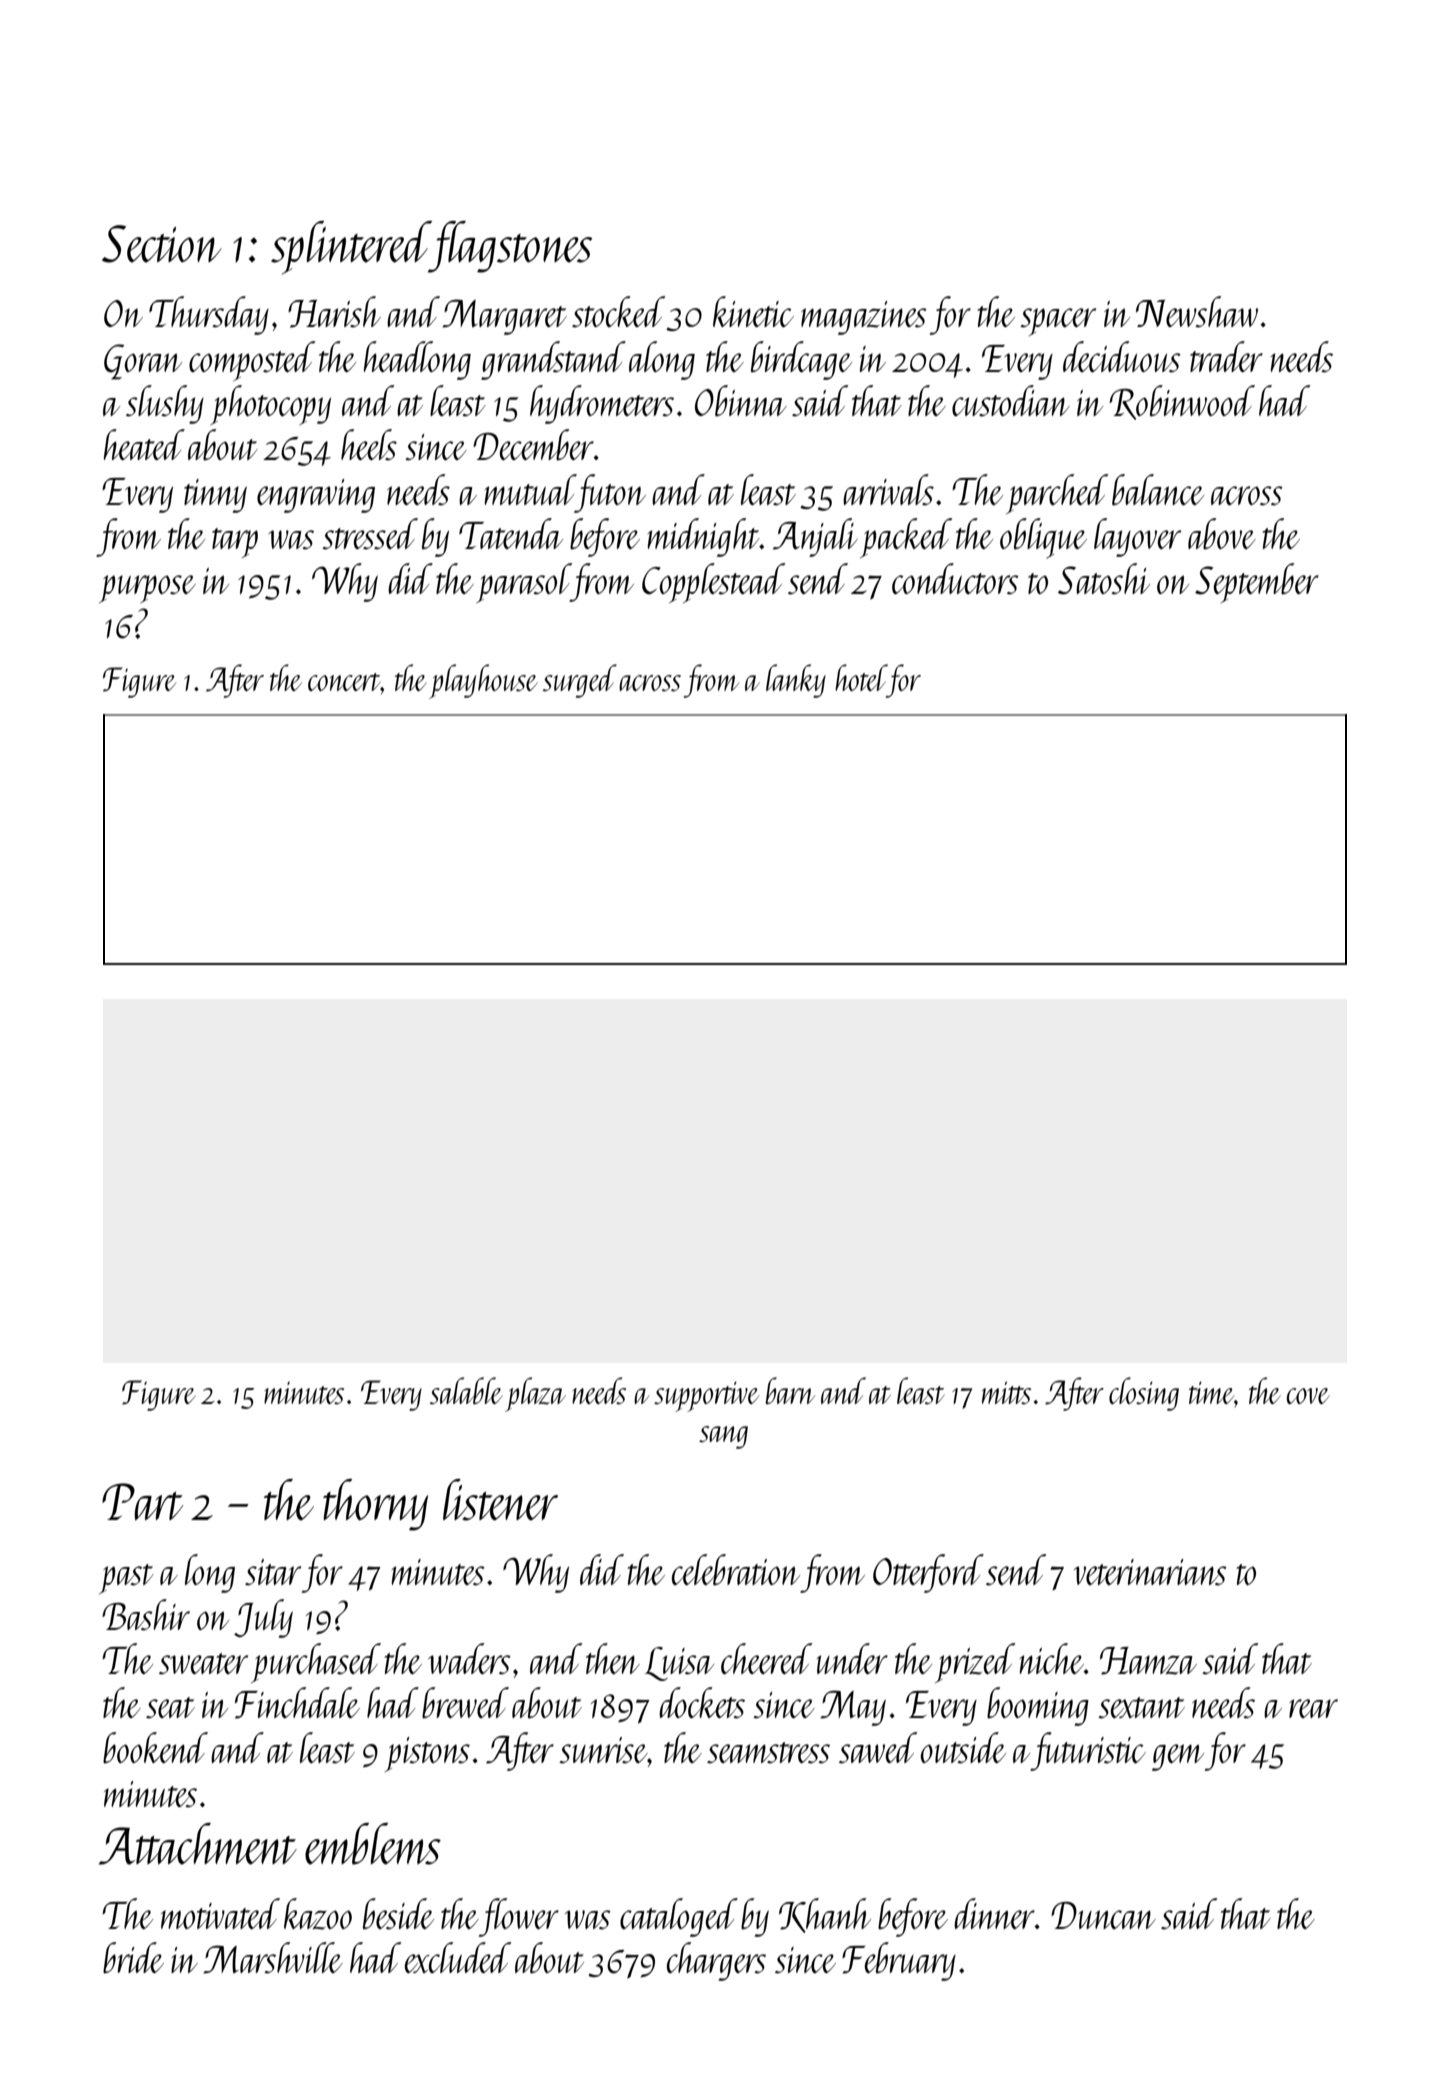 The image size is (1450, 2100). I want to click on mitts, so click(1006, 1392).
